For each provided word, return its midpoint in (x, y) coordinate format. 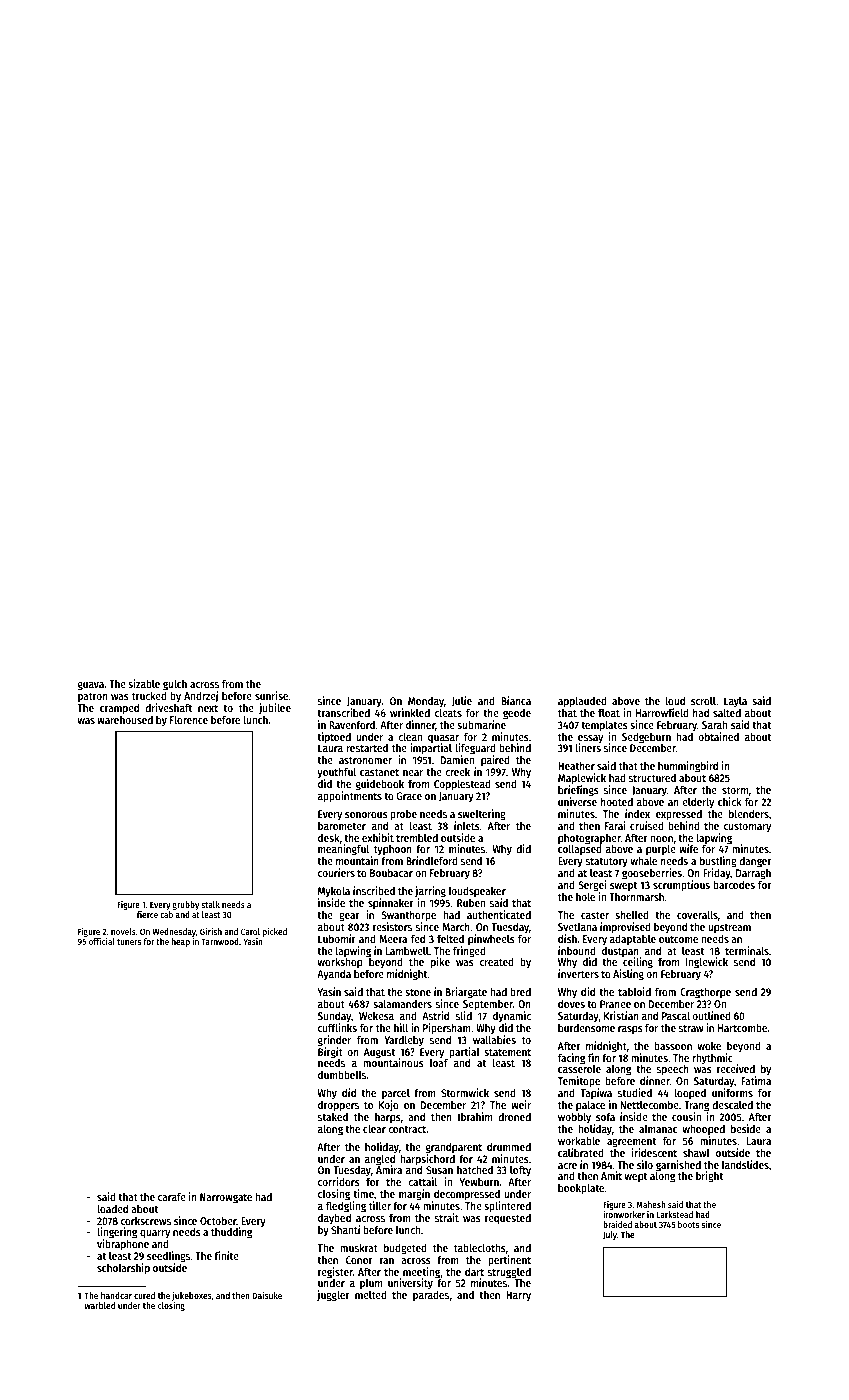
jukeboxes (192, 1296)
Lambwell (407, 950)
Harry (518, 1296)
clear (374, 1128)
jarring (430, 892)
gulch (175, 685)
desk (328, 837)
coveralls (697, 914)
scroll (703, 700)
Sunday (334, 1017)
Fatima (756, 1081)
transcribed (343, 712)
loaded (112, 1208)
